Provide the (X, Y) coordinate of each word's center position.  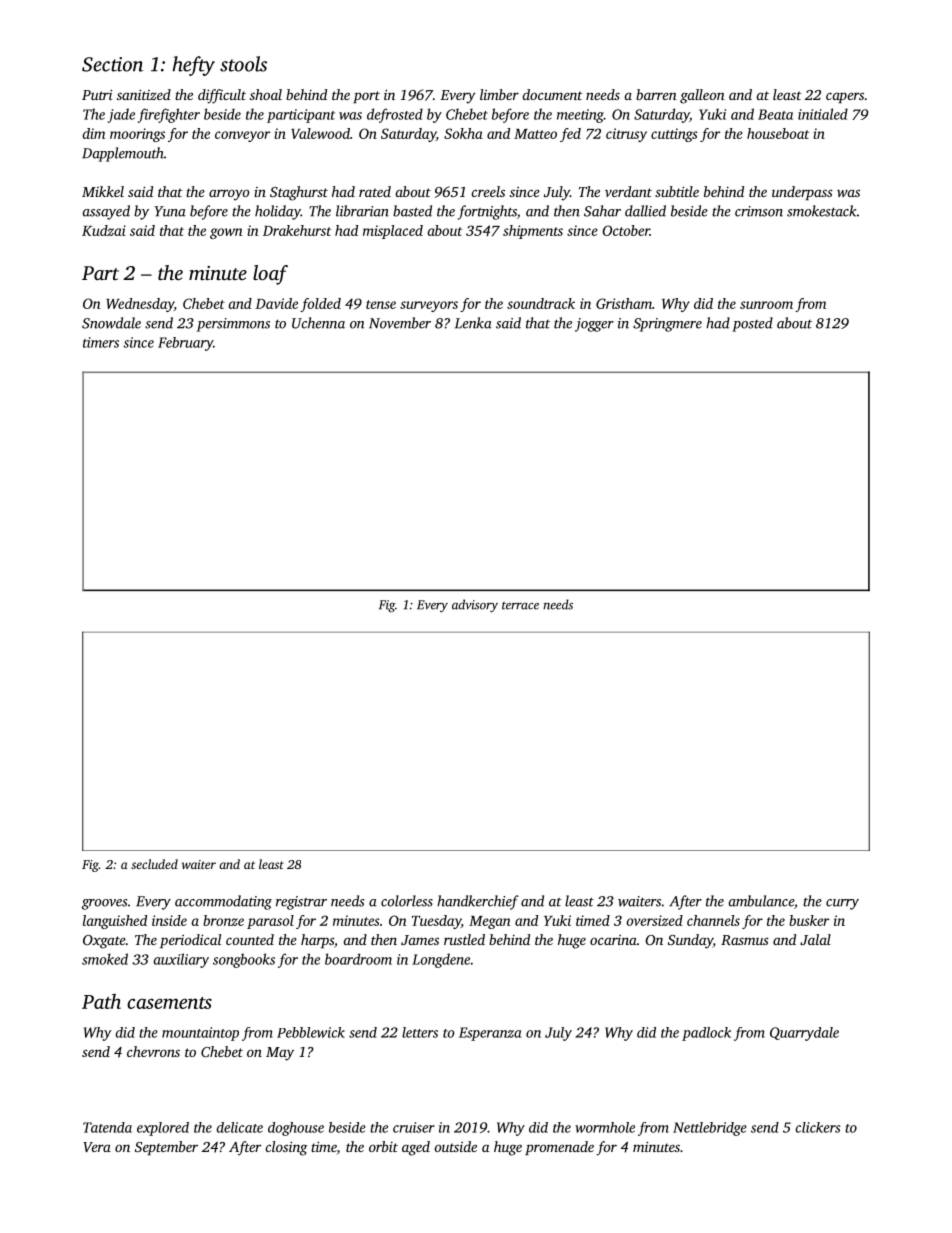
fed (570, 135)
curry (842, 904)
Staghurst (299, 193)
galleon (702, 96)
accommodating (223, 902)
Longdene (441, 960)
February (185, 344)
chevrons (153, 1051)
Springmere (667, 325)
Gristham (624, 303)
